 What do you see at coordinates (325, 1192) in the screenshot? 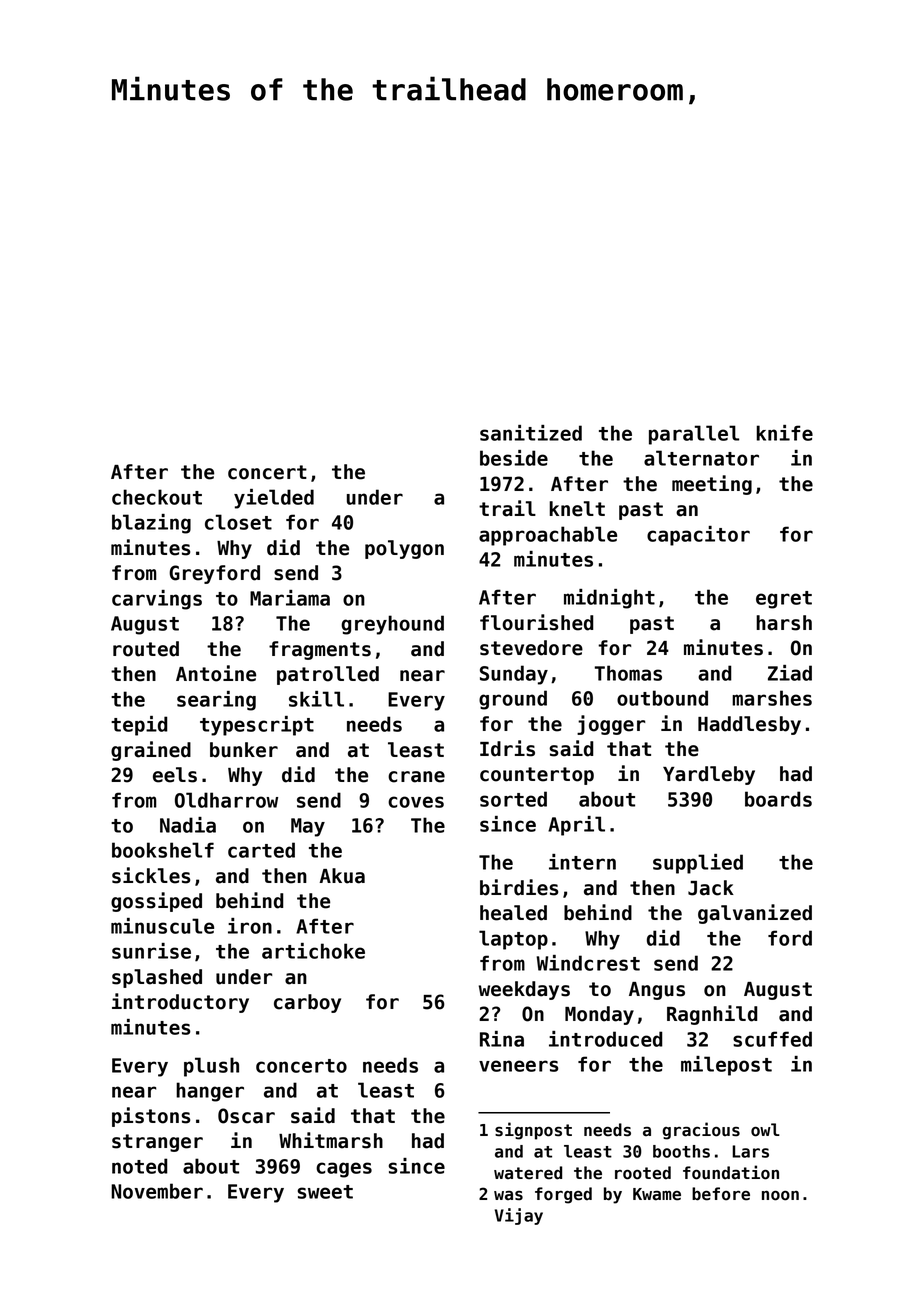
I see `sweet` at bounding box center [325, 1192].
